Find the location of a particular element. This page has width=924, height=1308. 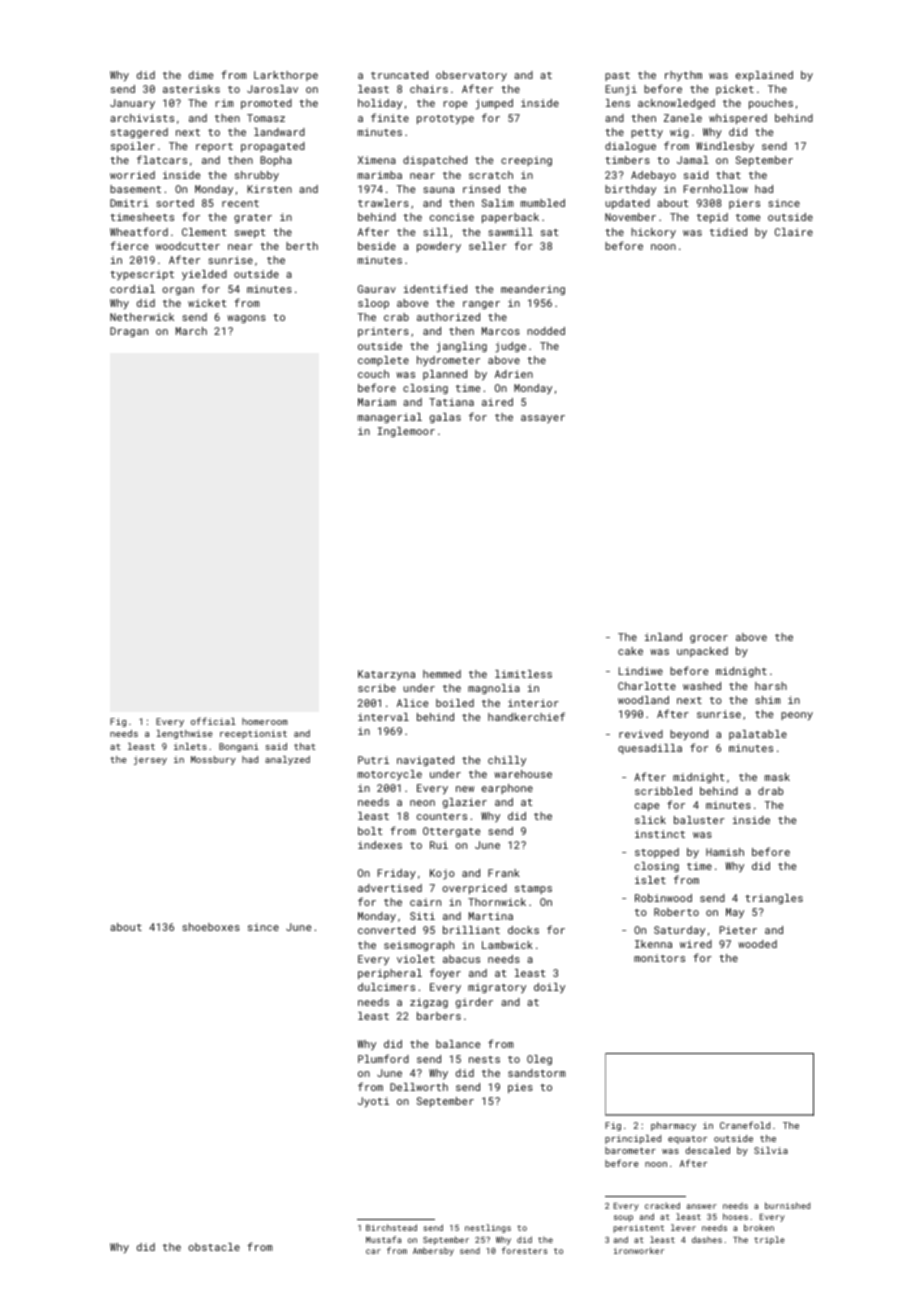

dime is located at coordinates (201, 75).
